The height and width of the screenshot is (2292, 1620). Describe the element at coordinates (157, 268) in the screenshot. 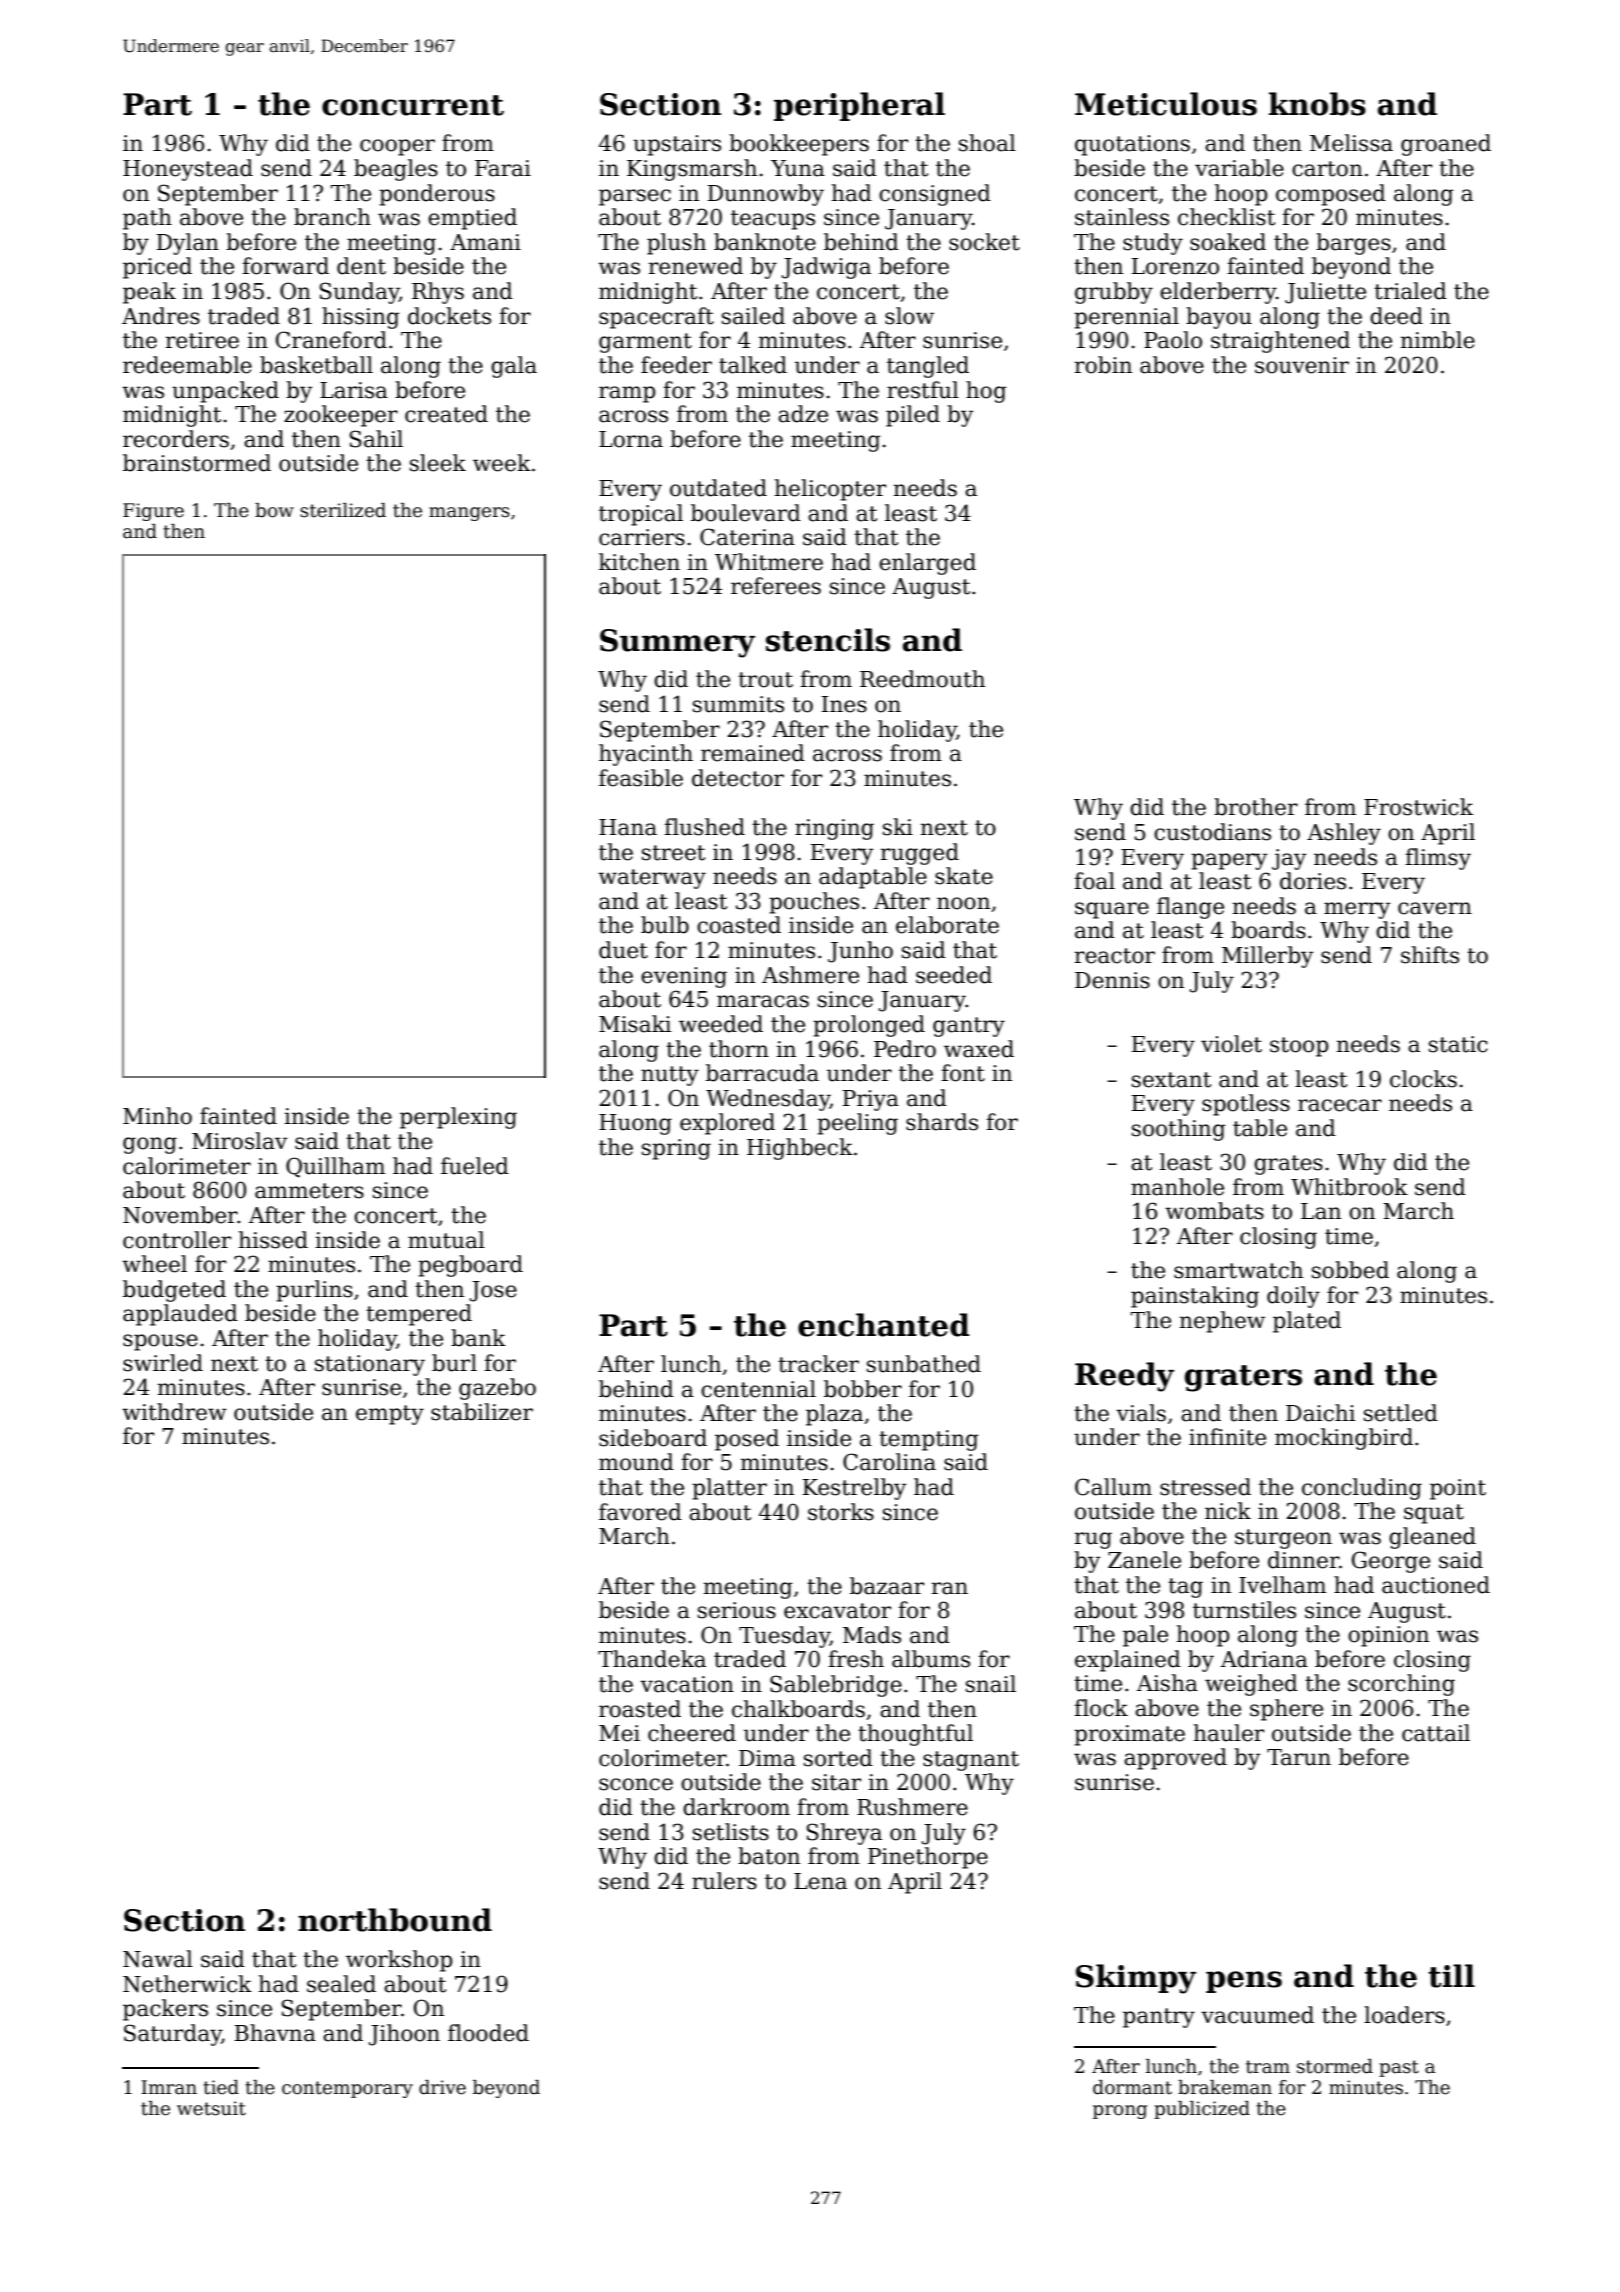

I see `priced` at that location.
